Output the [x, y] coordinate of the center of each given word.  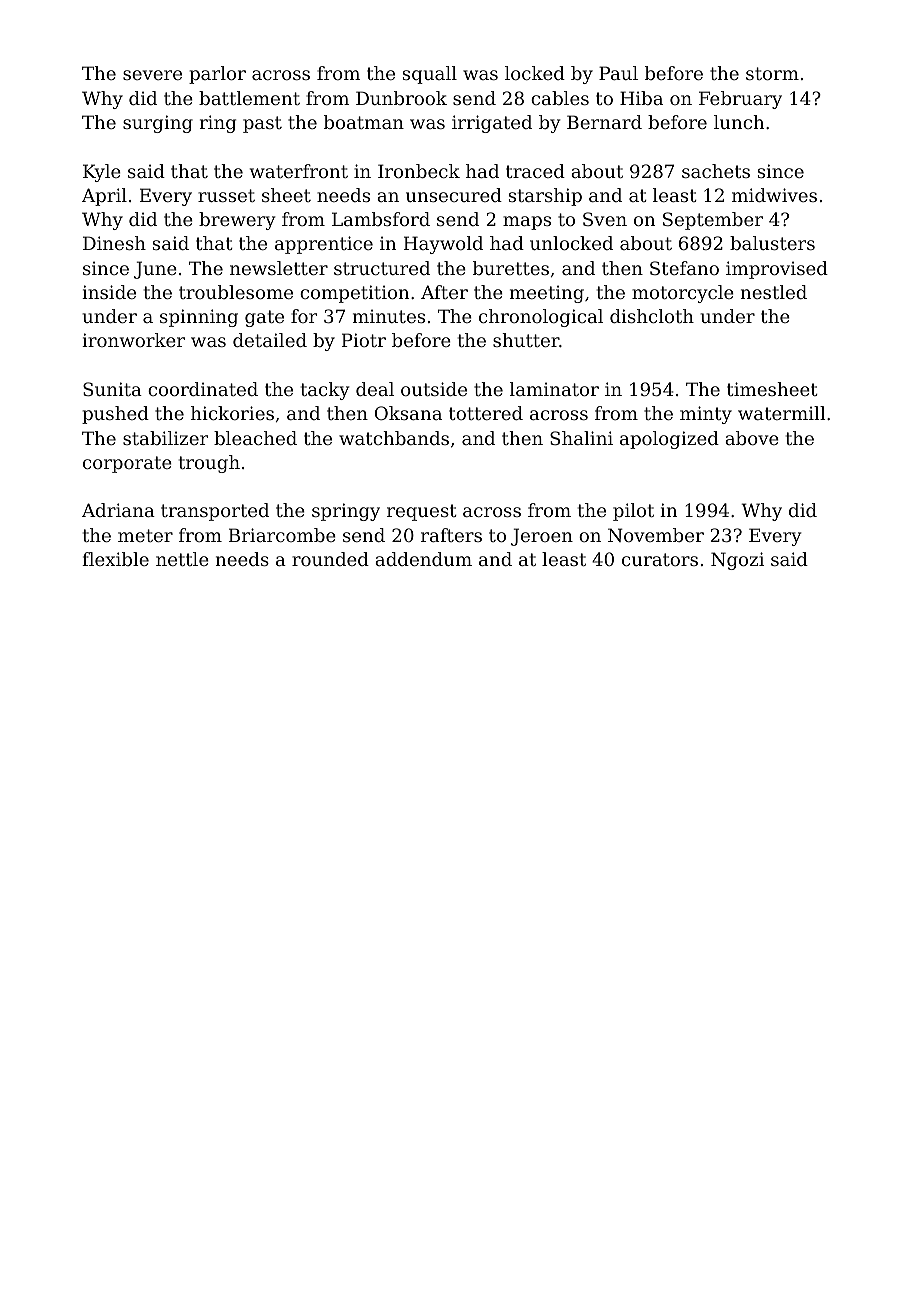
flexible [115, 559]
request [422, 512]
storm [772, 73]
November [656, 535]
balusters [772, 243]
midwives [774, 195]
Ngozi [737, 561]
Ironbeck [419, 171]
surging [158, 124]
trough [209, 464]
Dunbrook [401, 98]
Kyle [102, 173]
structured [382, 268]
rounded [330, 559]
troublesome [236, 292]
